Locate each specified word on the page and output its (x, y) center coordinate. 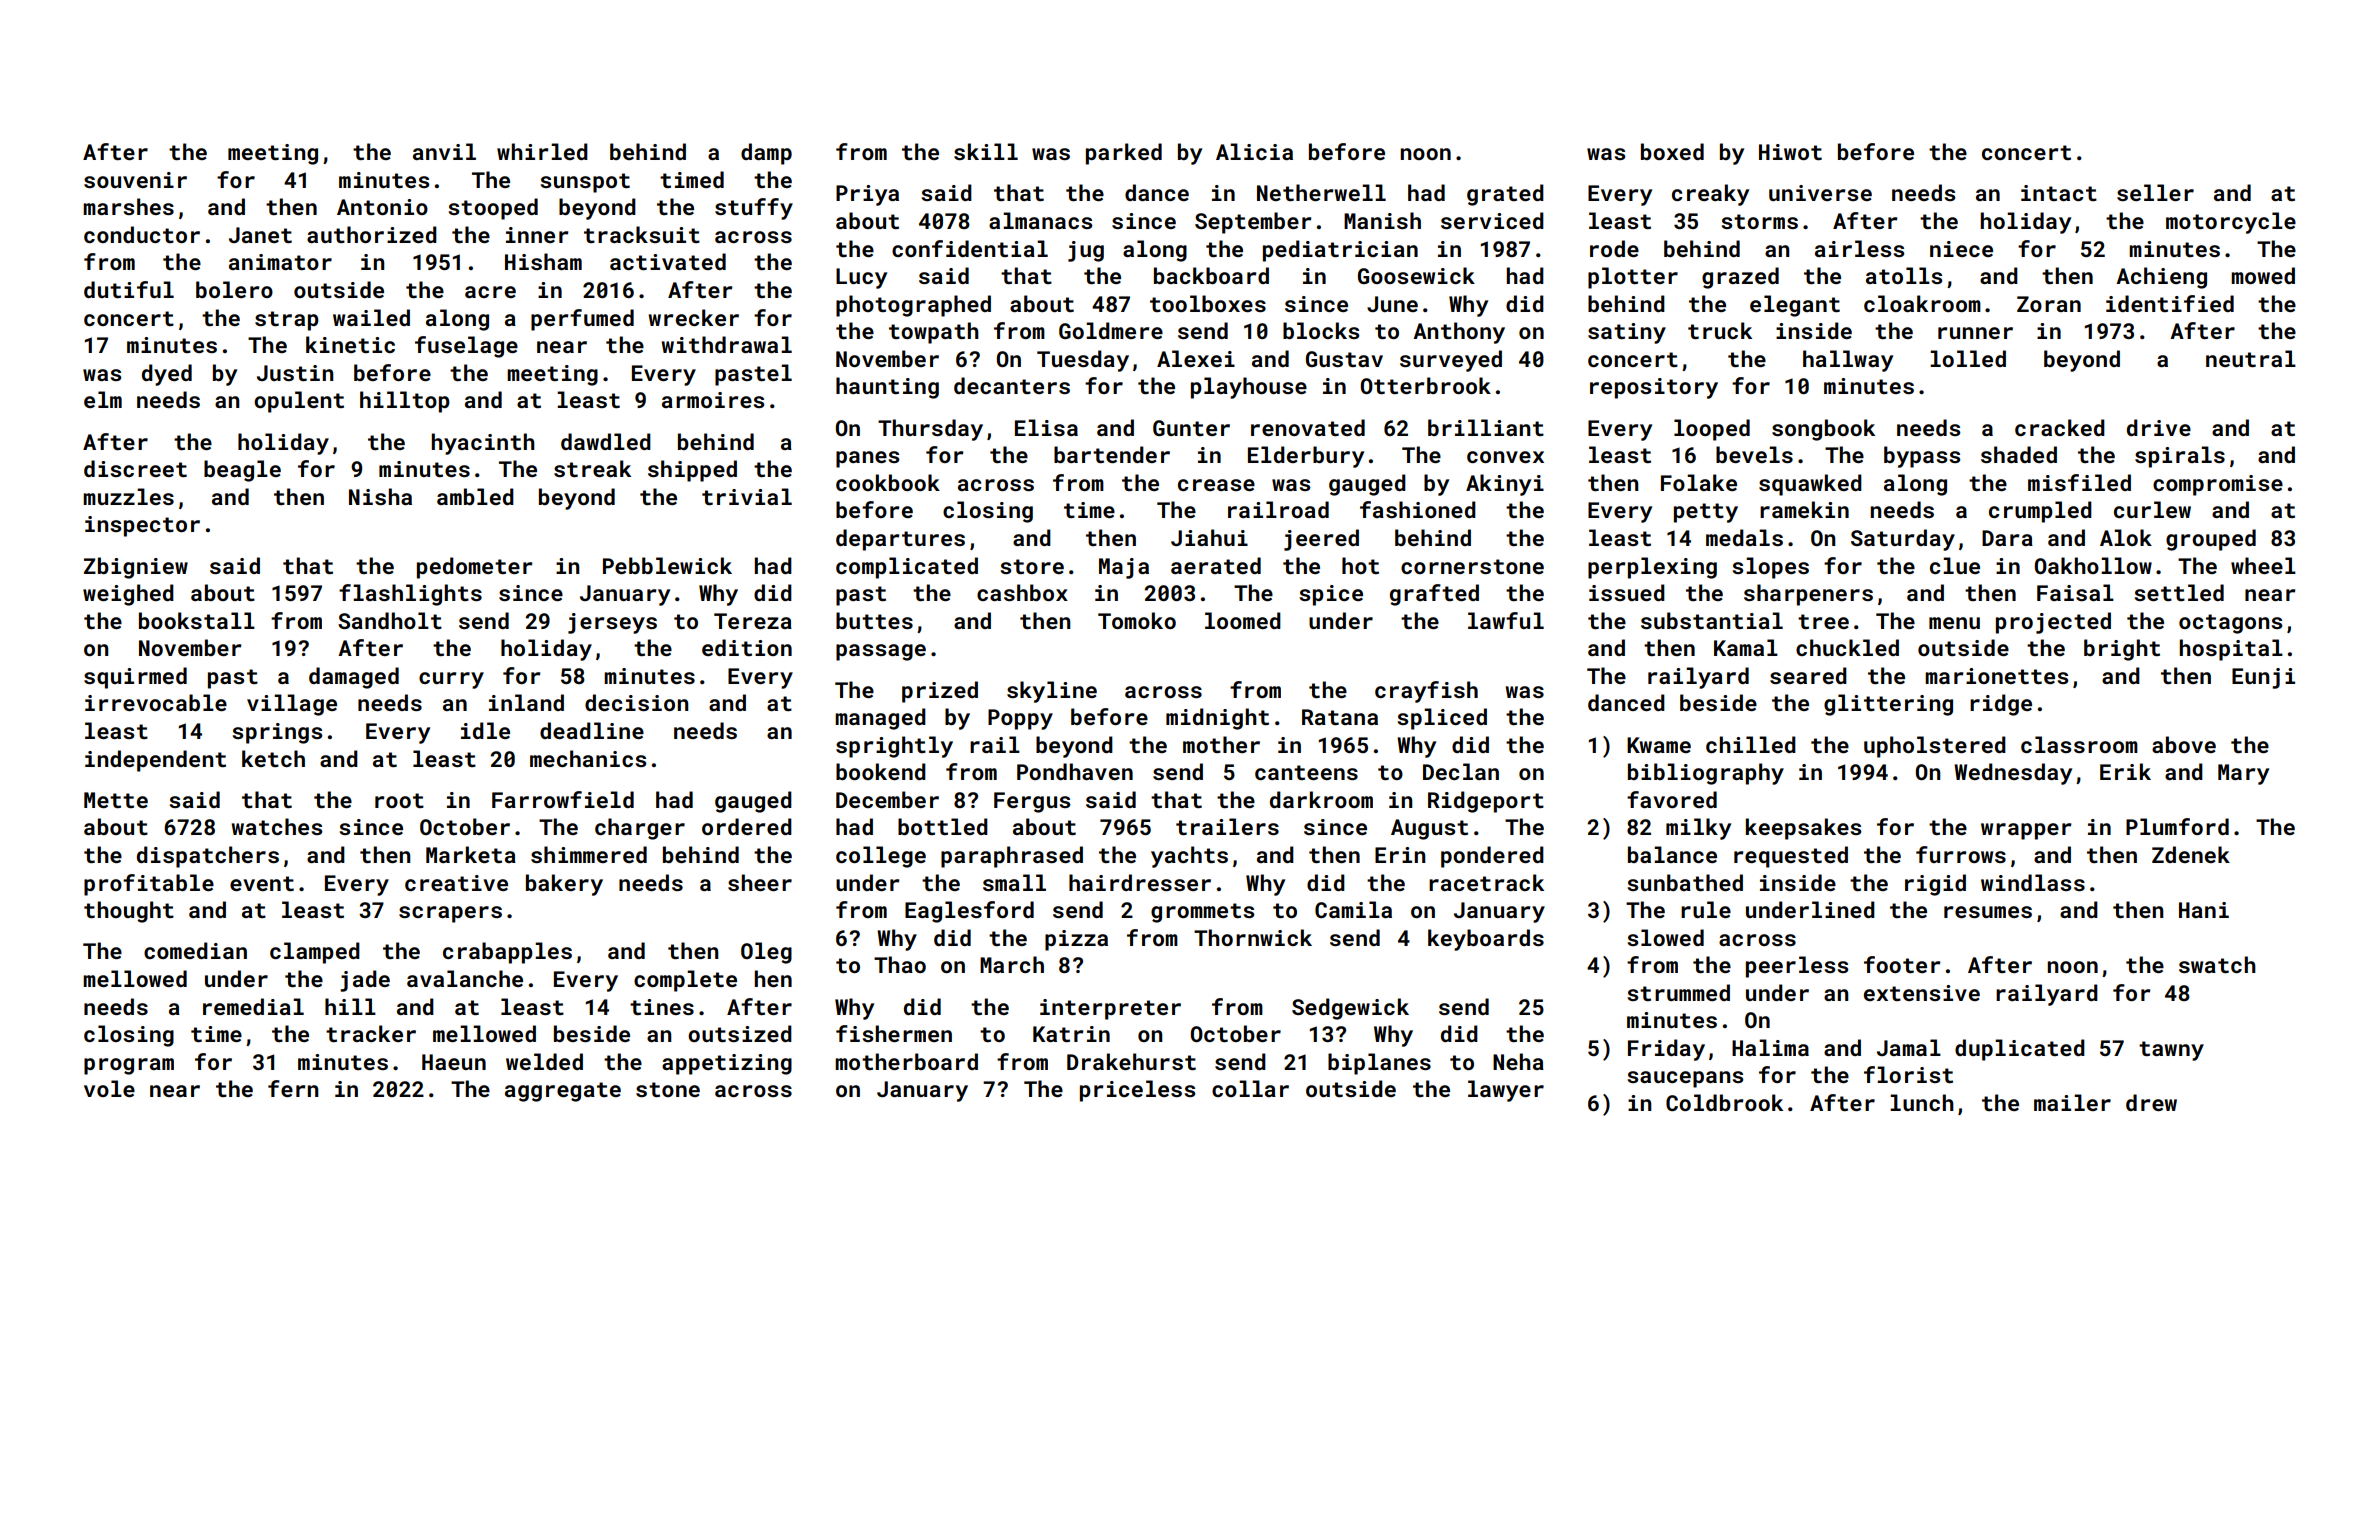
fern (293, 1088)
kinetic (350, 344)
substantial (1712, 620)
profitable (149, 885)
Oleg (766, 953)
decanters (1012, 385)
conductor (142, 234)
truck (1720, 330)
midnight (1217, 719)
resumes (1988, 912)
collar (1250, 1088)
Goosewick (1416, 275)
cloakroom (1922, 303)
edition (747, 647)
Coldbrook (1724, 1102)
